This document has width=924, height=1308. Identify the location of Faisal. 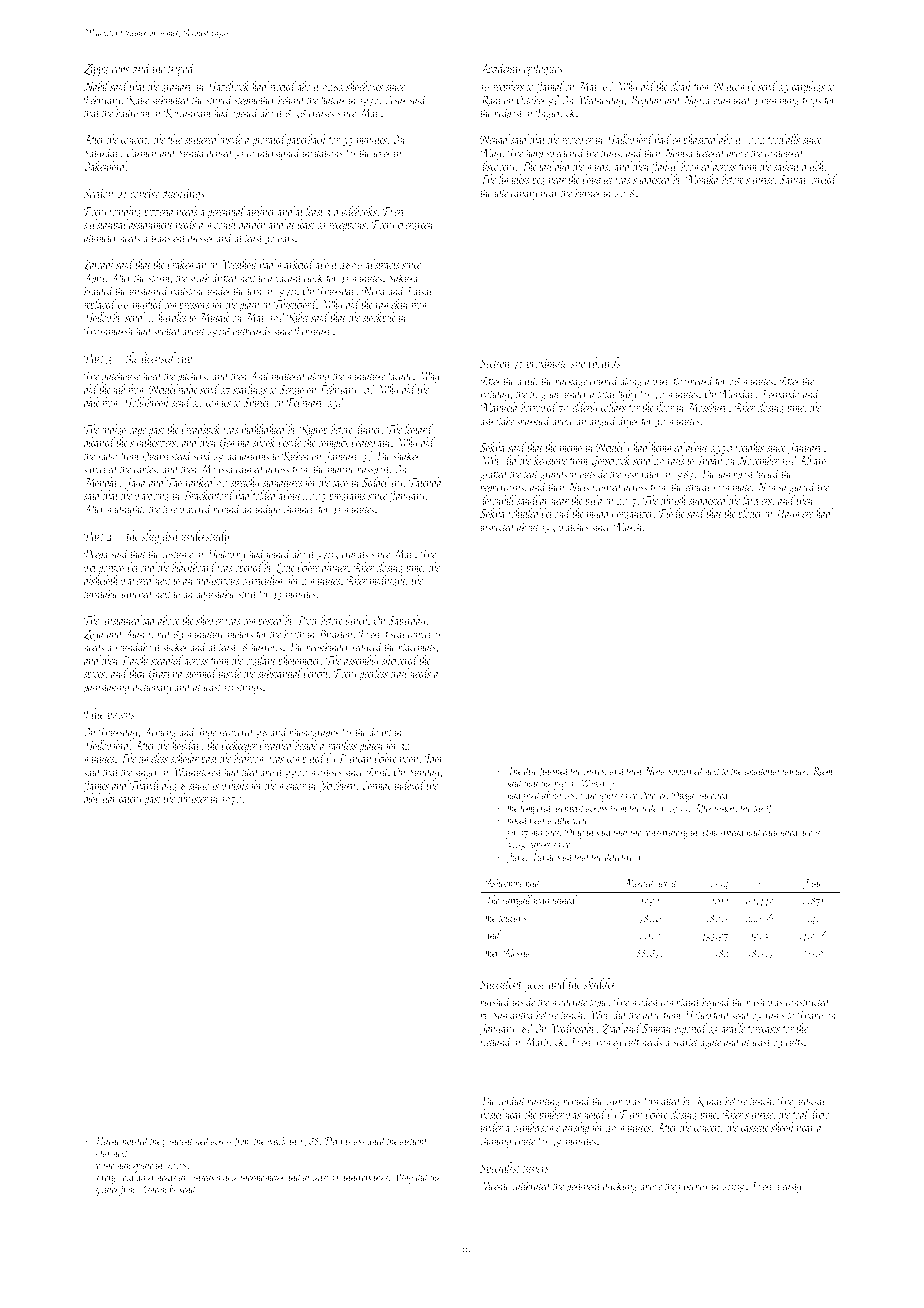
(420, 290).
